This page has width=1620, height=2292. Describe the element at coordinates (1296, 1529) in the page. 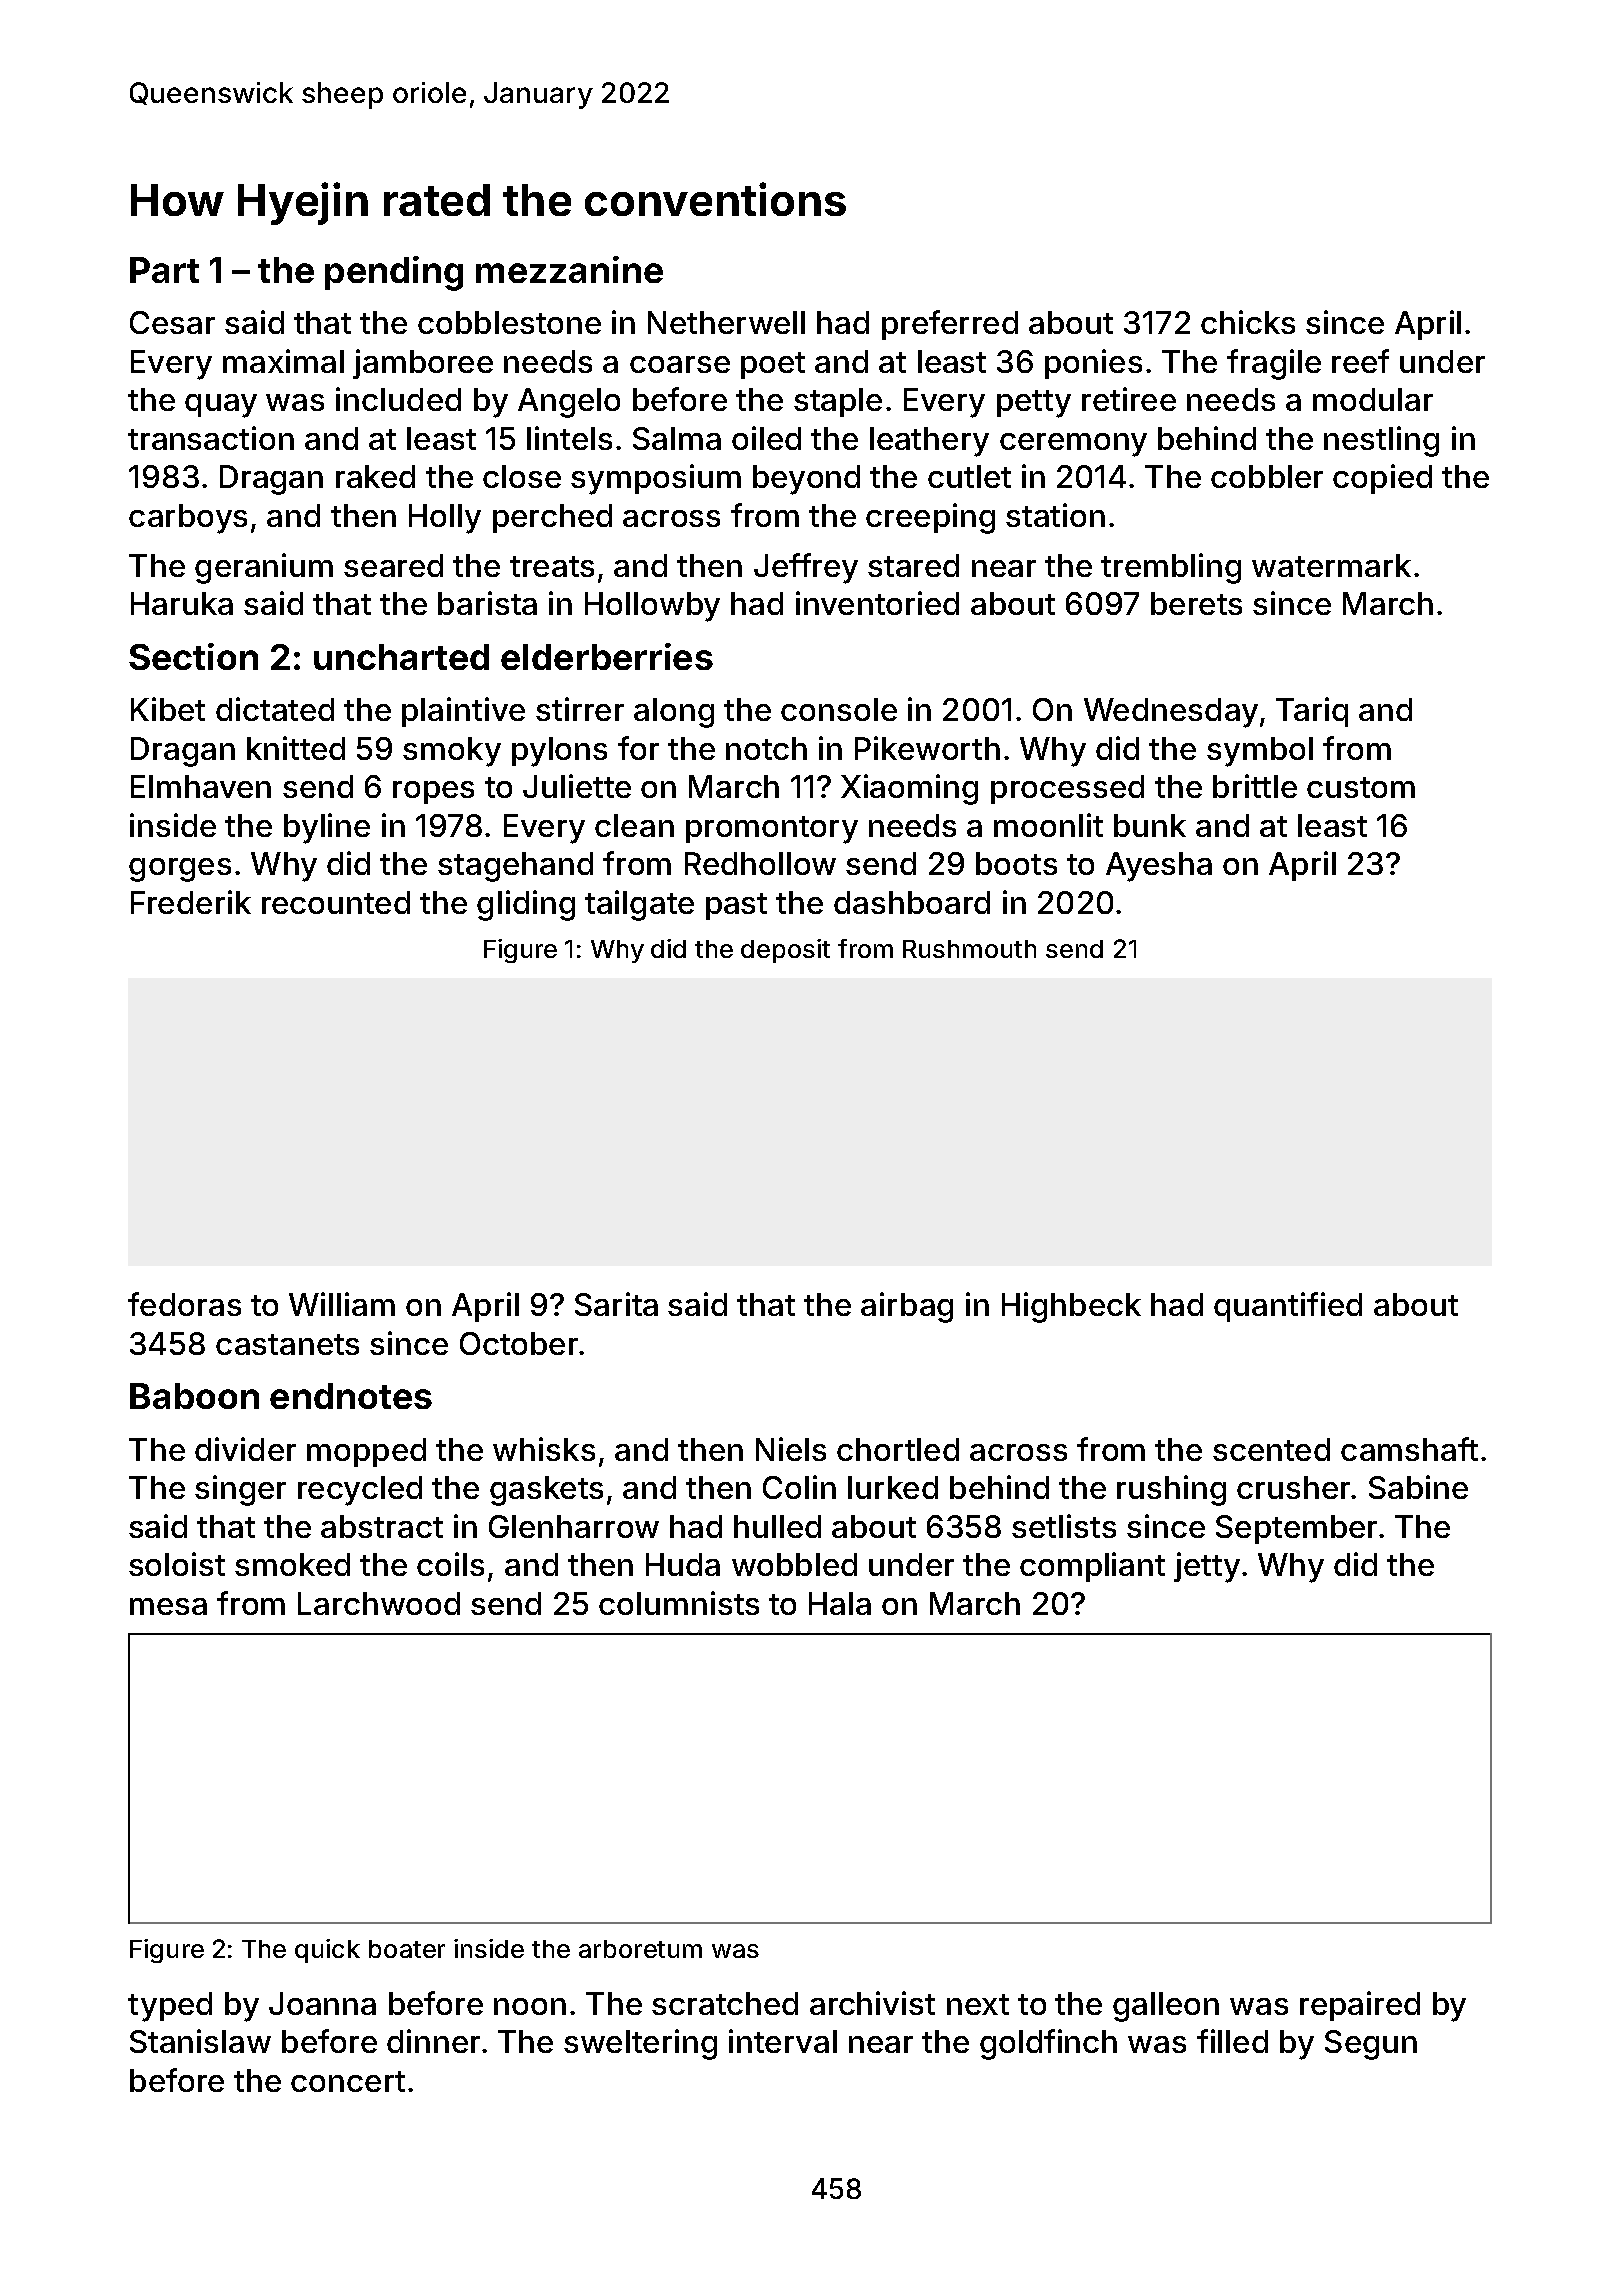

I see `September` at that location.
